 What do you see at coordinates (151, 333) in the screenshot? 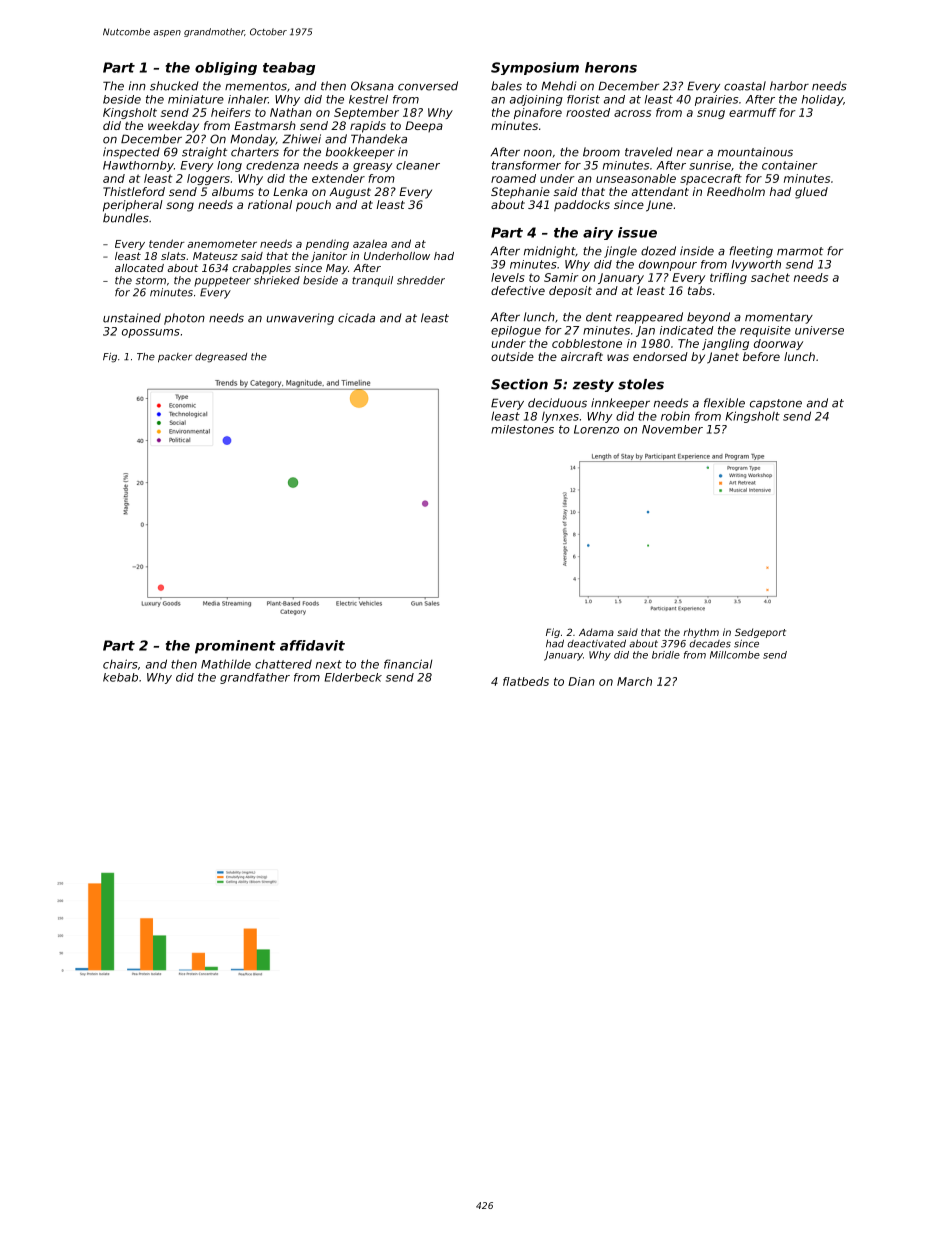
I see `opossums` at bounding box center [151, 333].
